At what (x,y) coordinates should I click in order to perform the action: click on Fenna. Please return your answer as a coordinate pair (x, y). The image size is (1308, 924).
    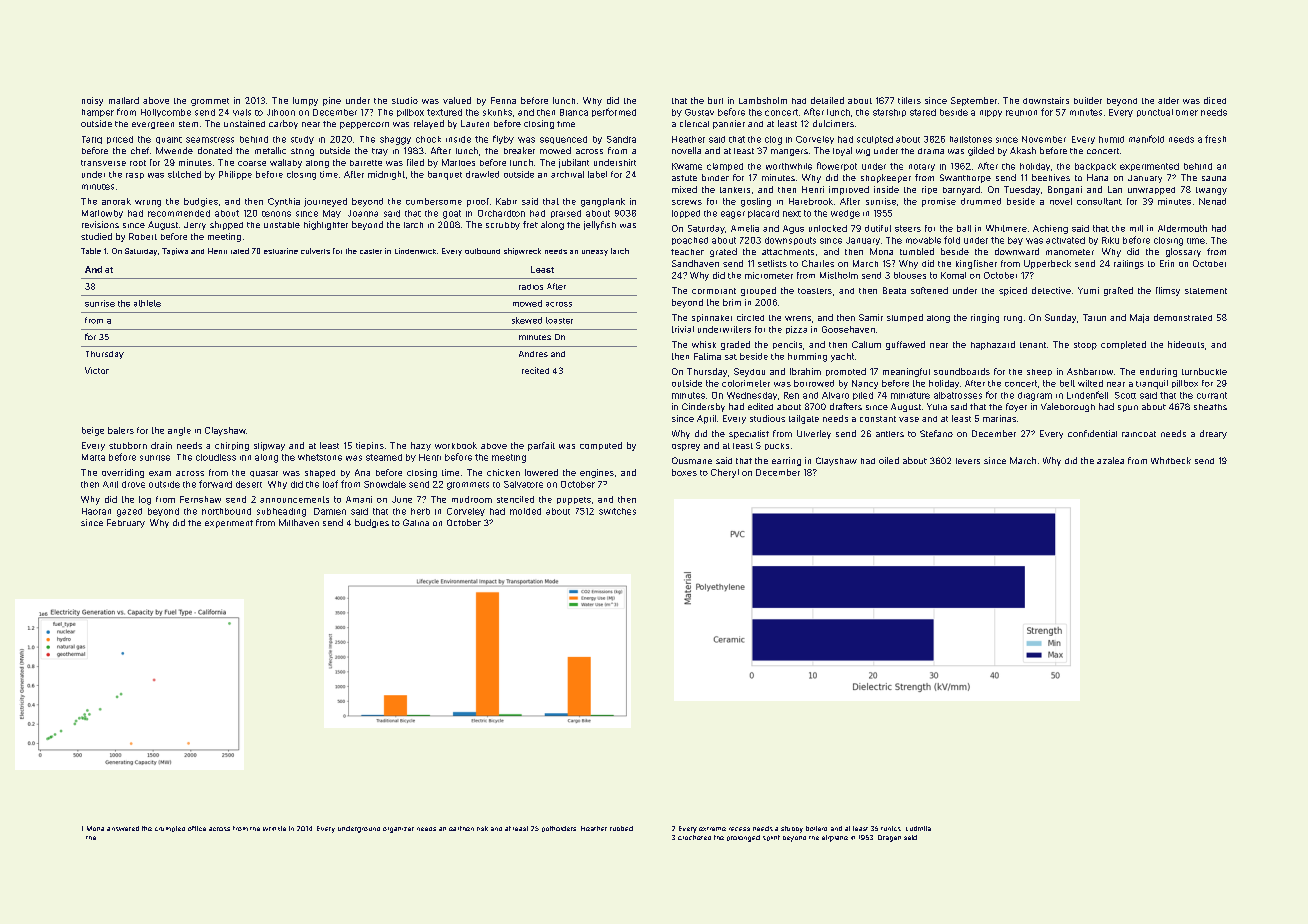
    Looking at the image, I should click on (503, 100).
